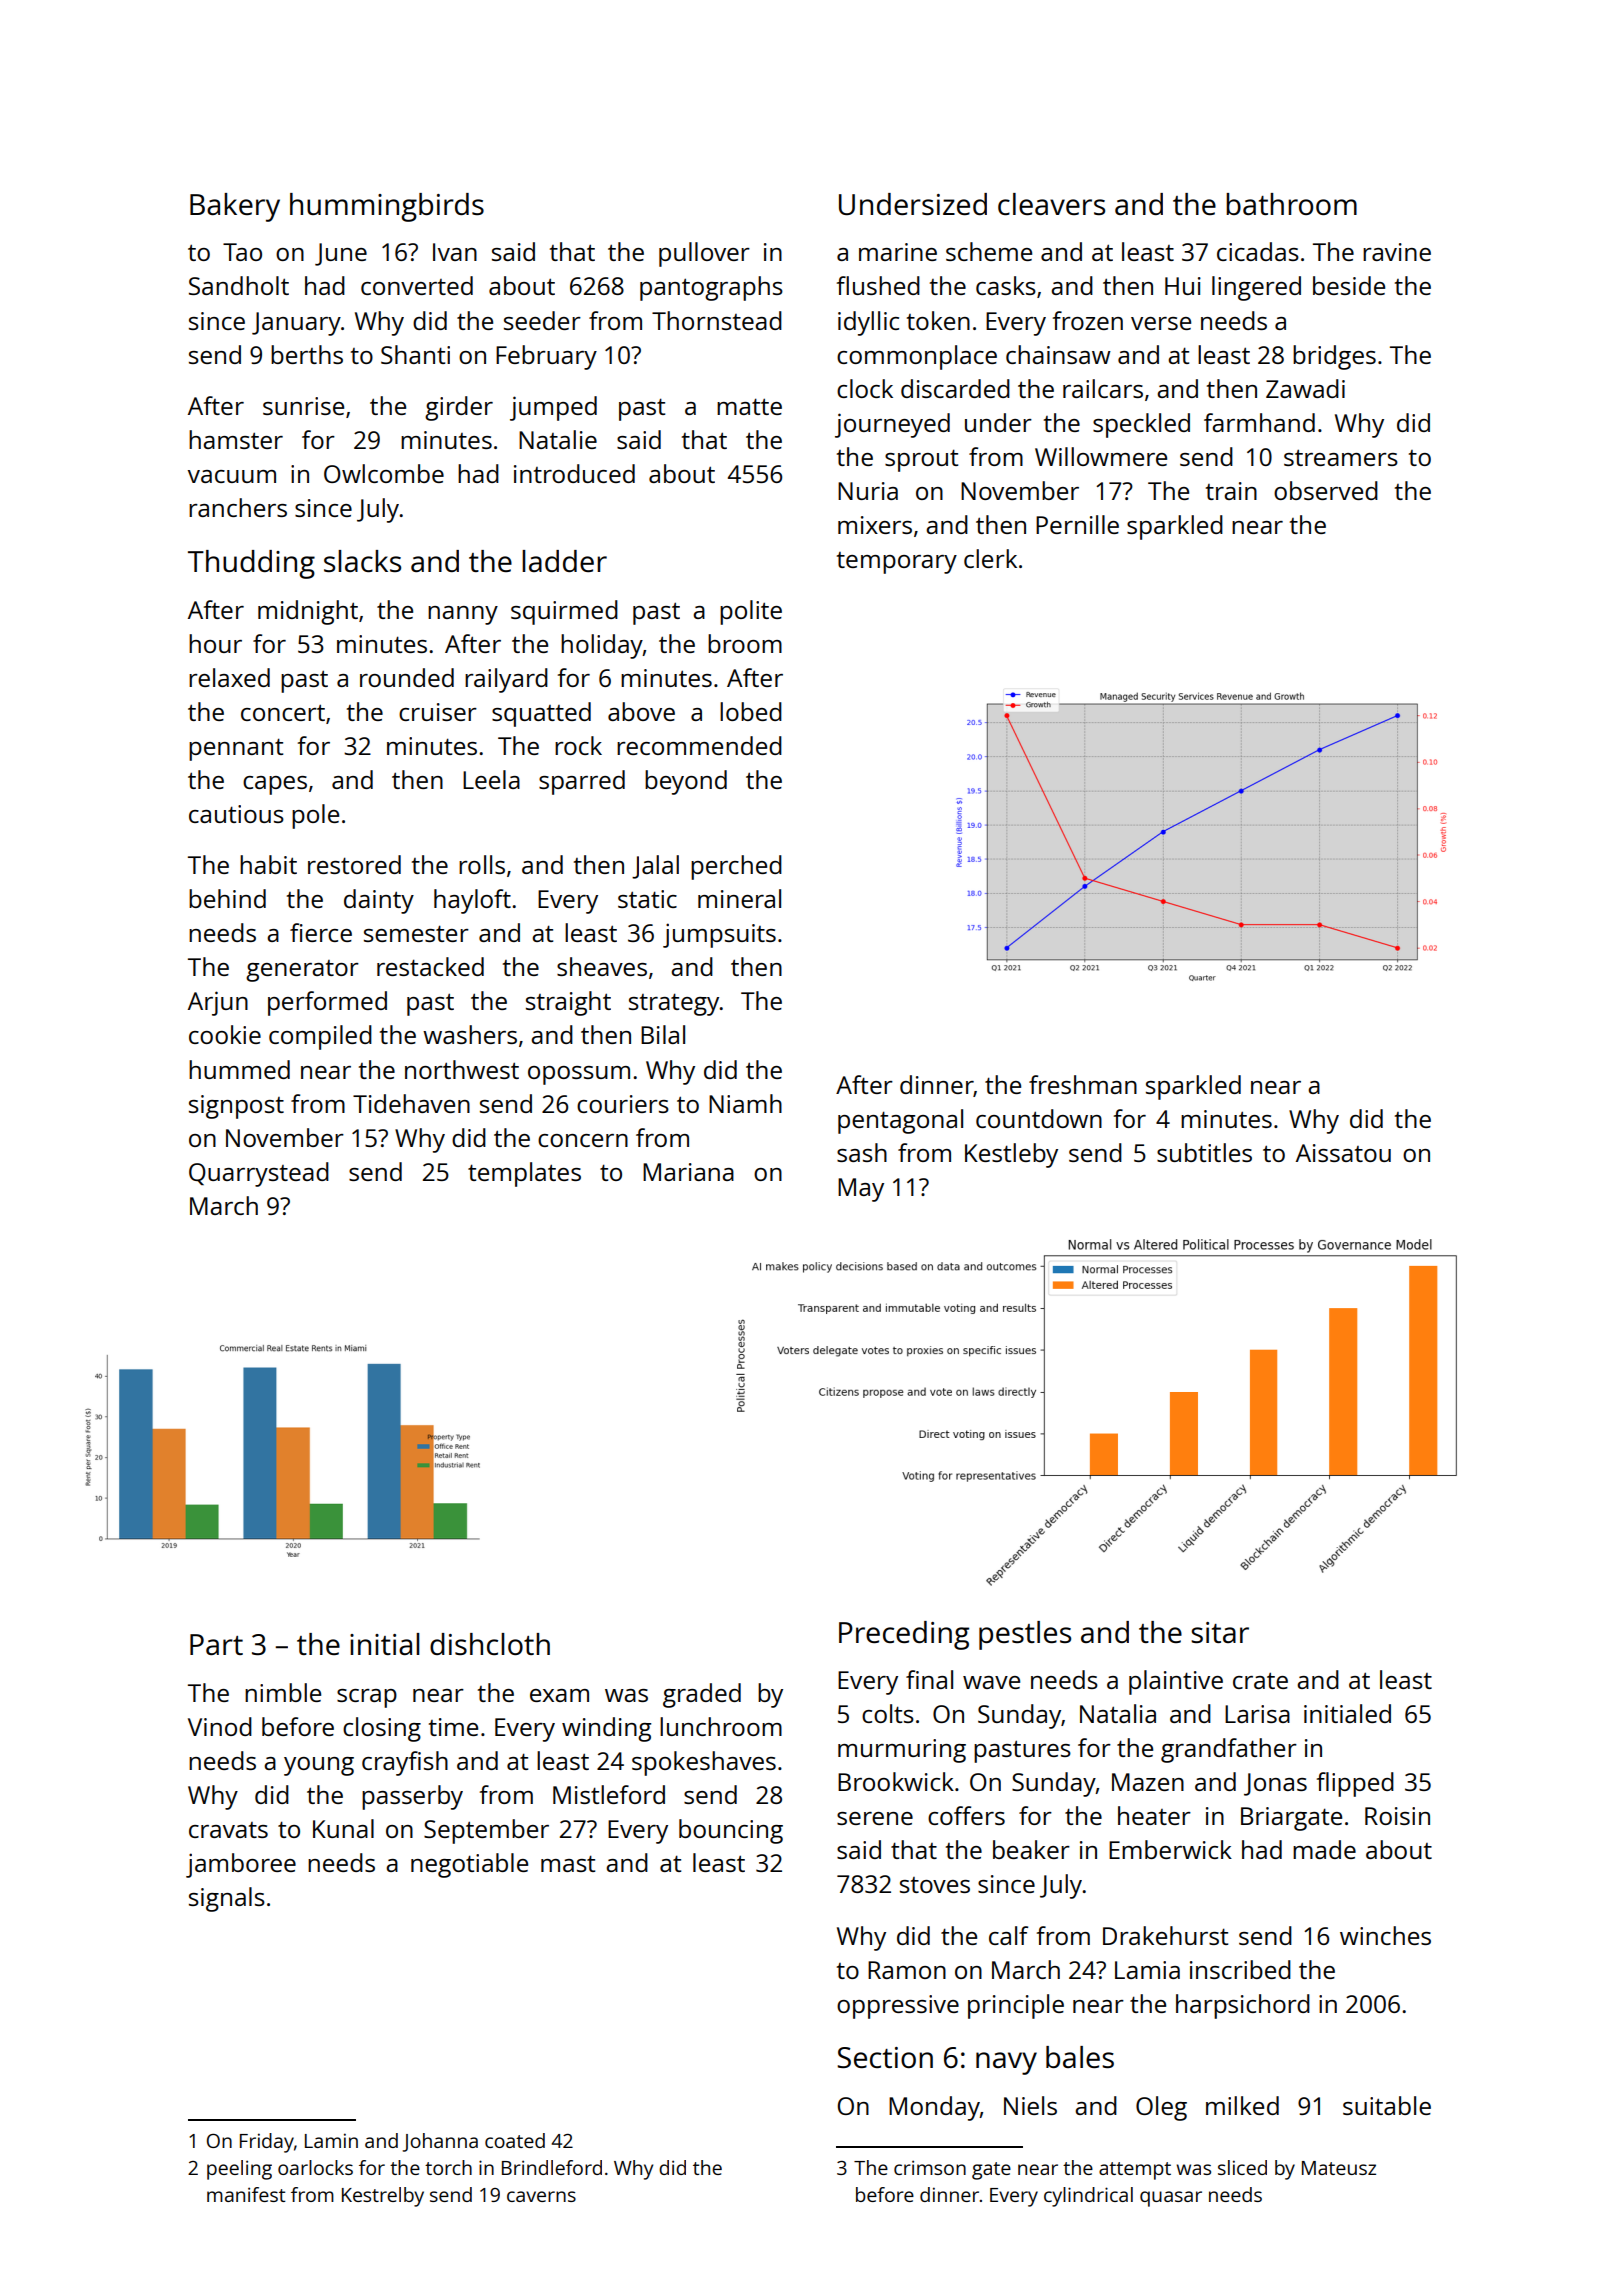 The height and width of the page is (2292, 1620). What do you see at coordinates (1176, 1682) in the page?
I see `plaintive` at bounding box center [1176, 1682].
